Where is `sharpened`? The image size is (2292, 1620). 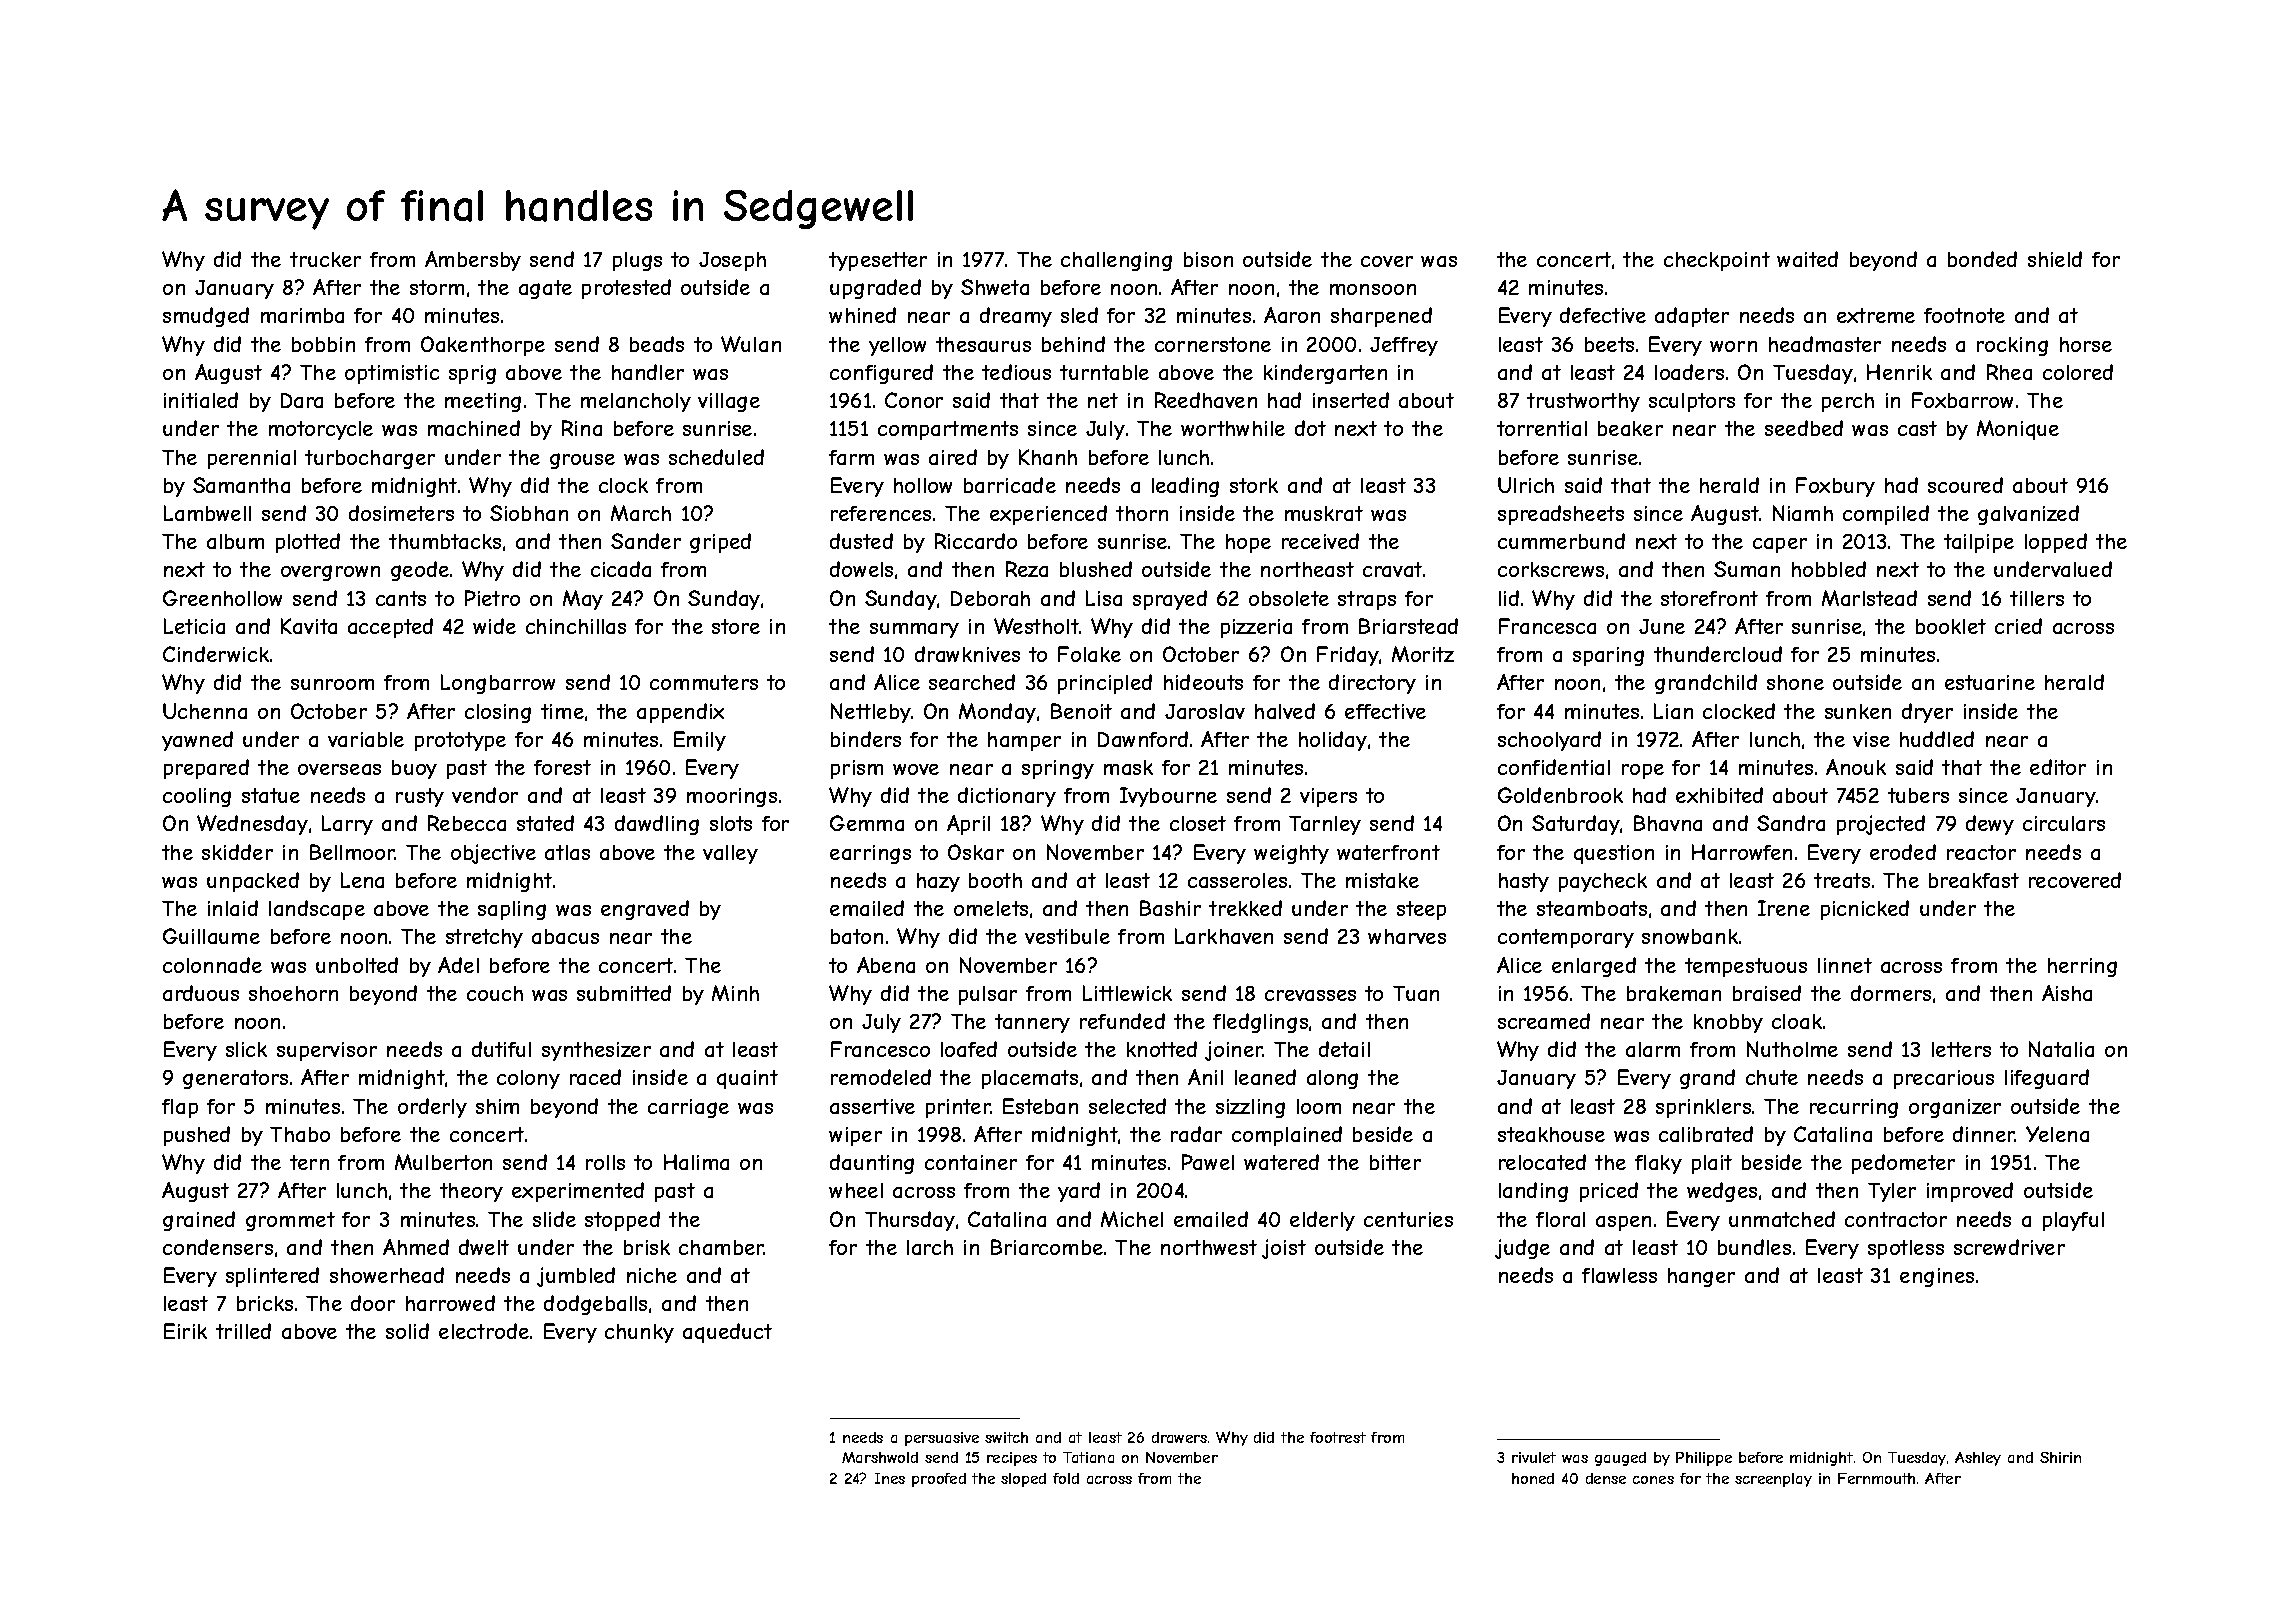 sharpened is located at coordinates (1381, 317).
